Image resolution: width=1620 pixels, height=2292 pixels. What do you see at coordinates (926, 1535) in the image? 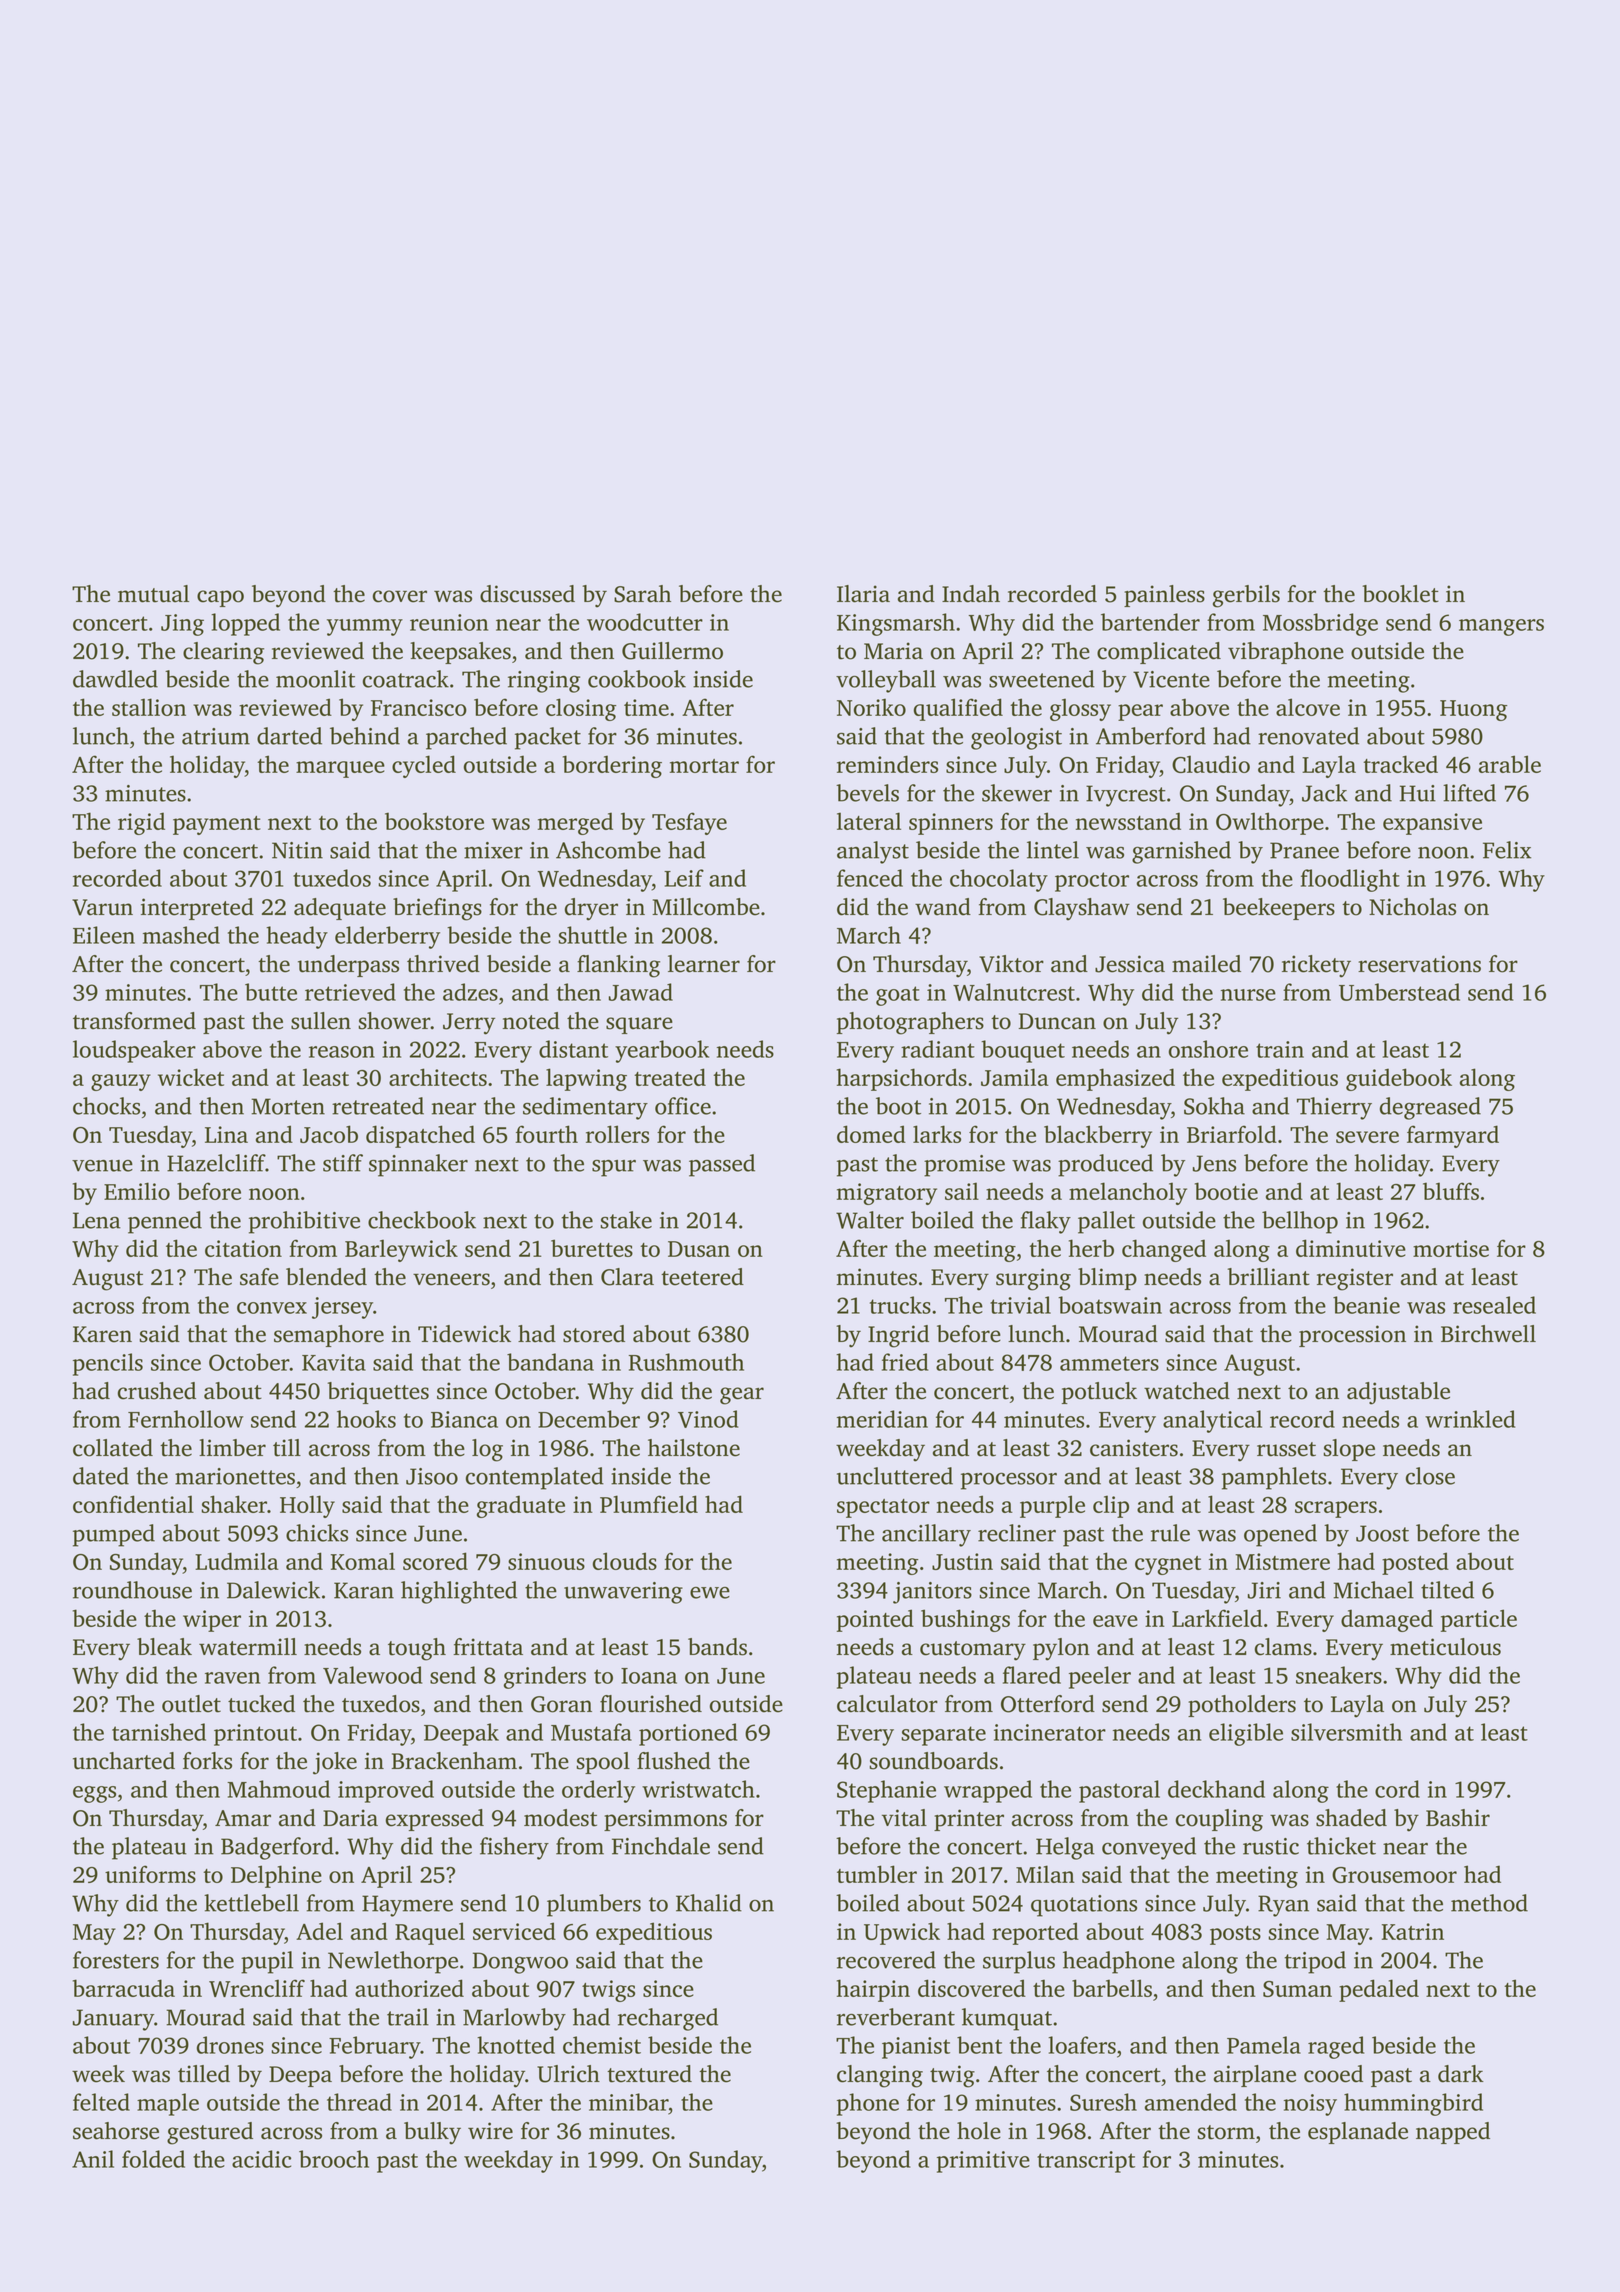
I see `ancillary` at bounding box center [926, 1535].
